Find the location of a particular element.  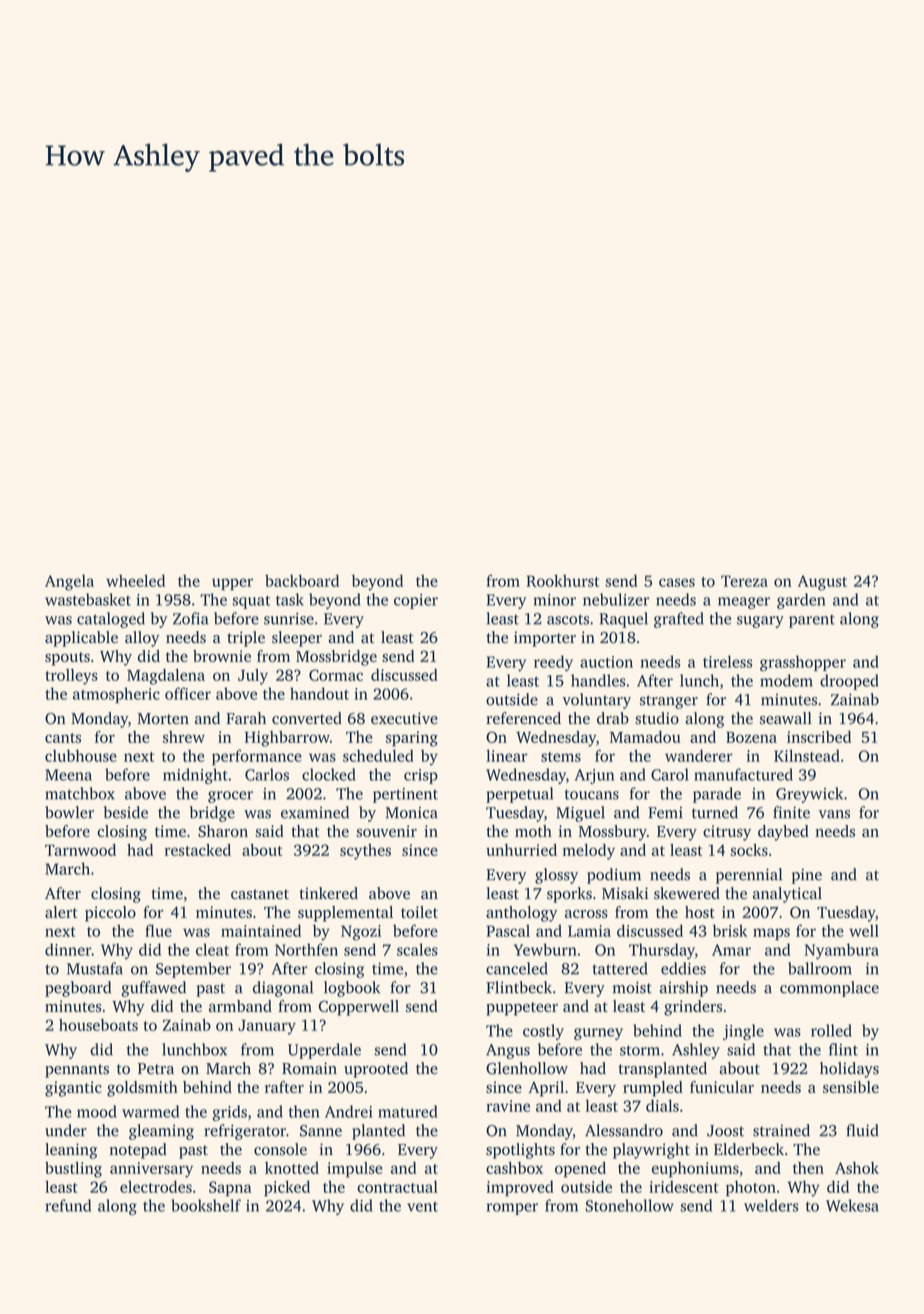

cases is located at coordinates (677, 582).
